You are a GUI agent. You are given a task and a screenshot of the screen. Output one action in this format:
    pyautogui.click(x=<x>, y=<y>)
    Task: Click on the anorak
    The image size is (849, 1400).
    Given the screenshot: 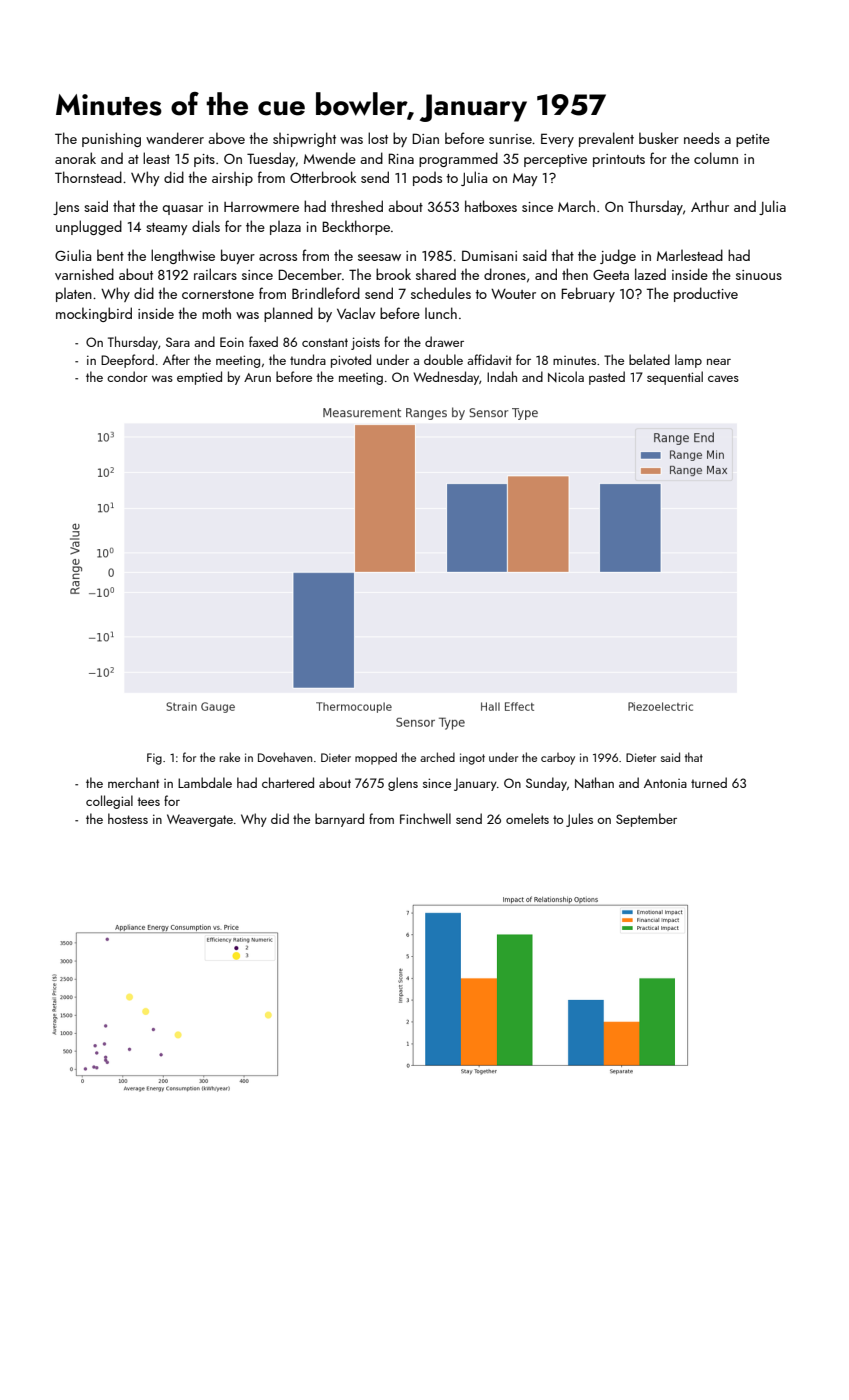 What is the action you would take?
    pyautogui.click(x=75, y=158)
